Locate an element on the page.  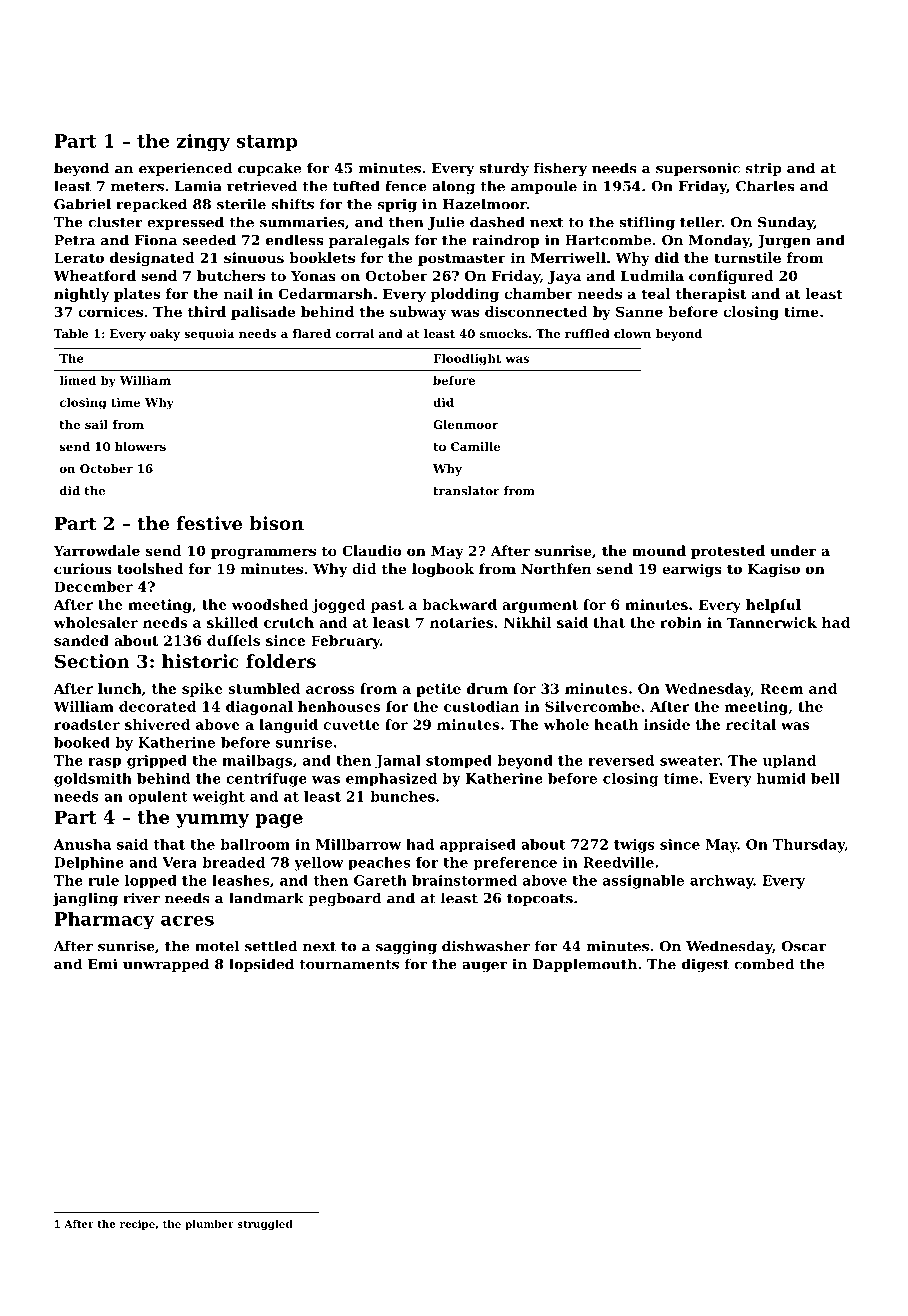
Tannerwick is located at coordinates (772, 622).
